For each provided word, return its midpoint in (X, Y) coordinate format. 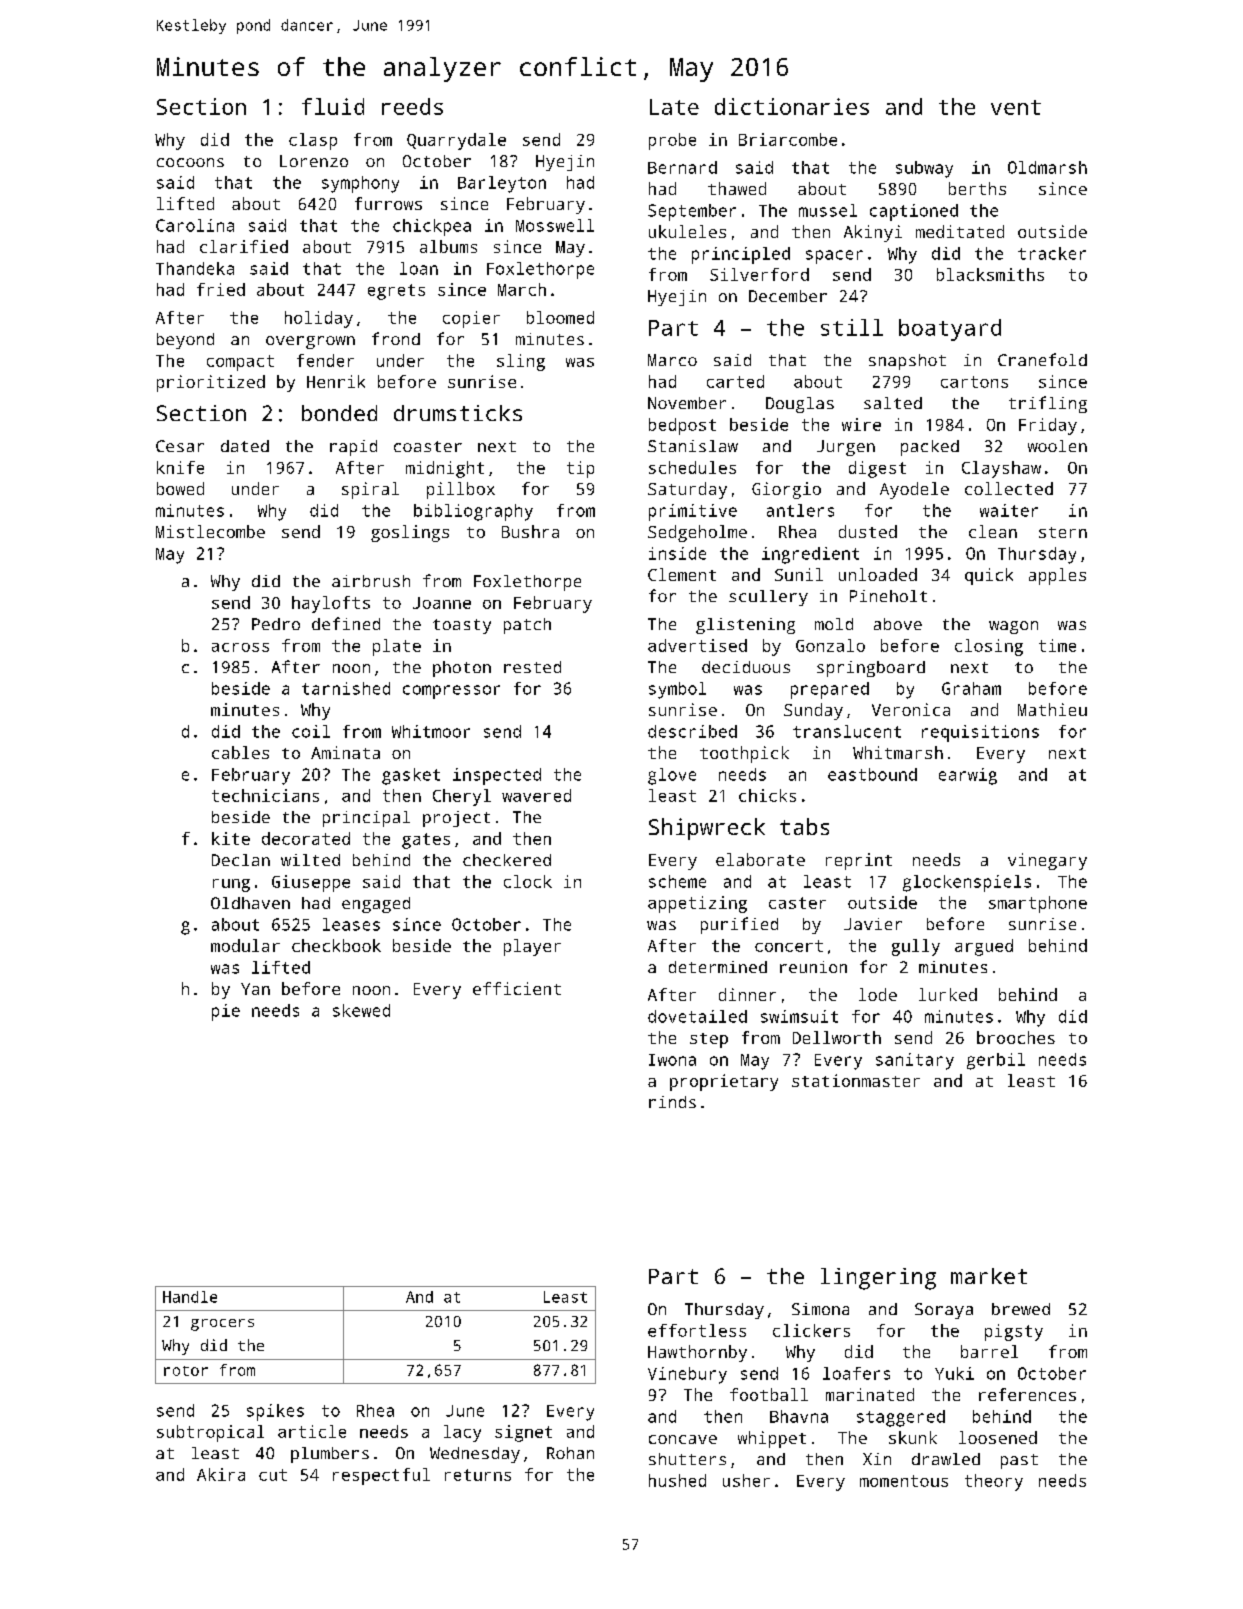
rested (532, 667)
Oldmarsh (1047, 167)
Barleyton (502, 184)
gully (916, 947)
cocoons (190, 162)
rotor (186, 1371)
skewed (361, 1010)
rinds (672, 1102)
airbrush (371, 581)
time (1057, 645)
